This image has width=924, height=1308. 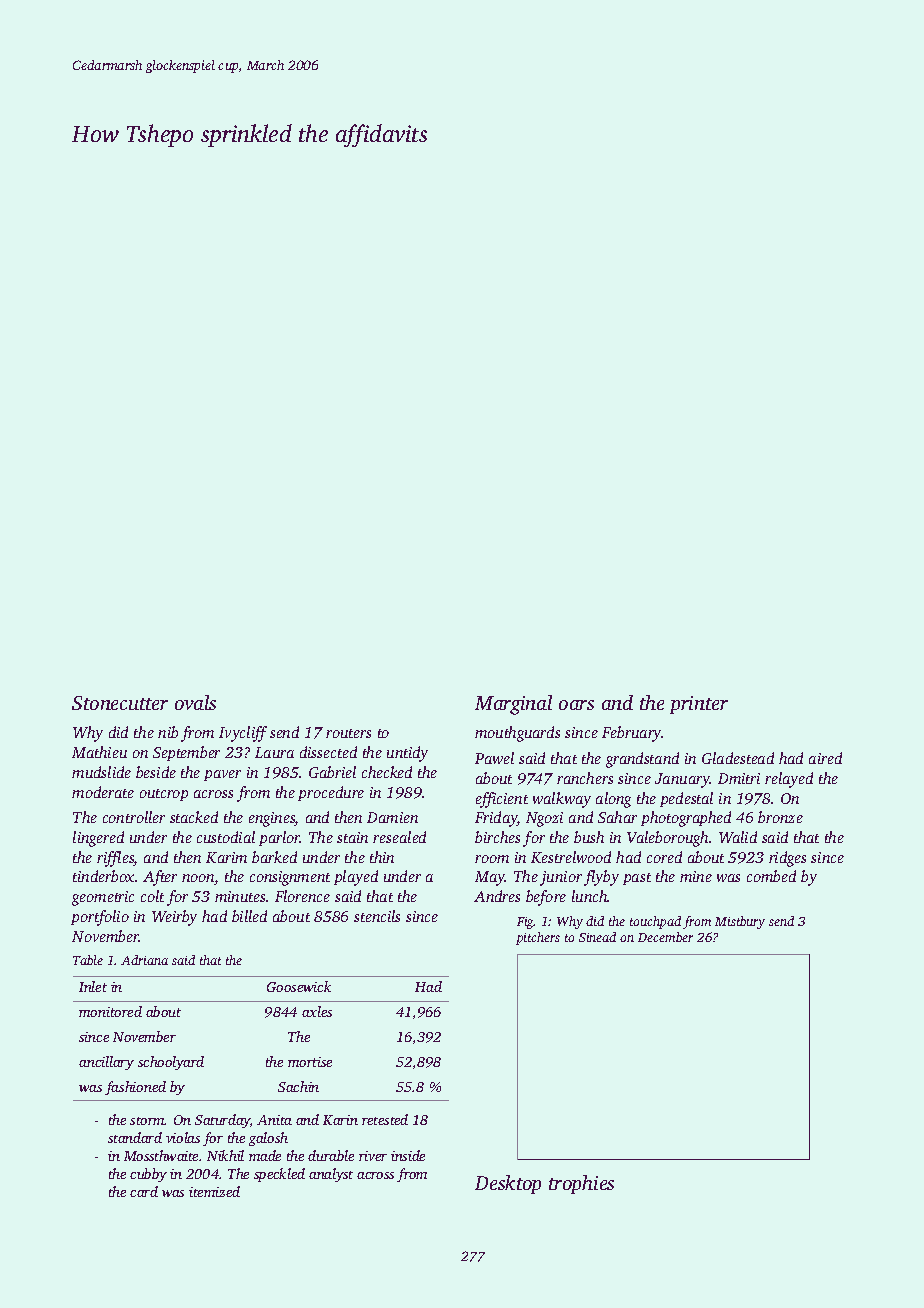 I want to click on pitchers, so click(x=538, y=938).
